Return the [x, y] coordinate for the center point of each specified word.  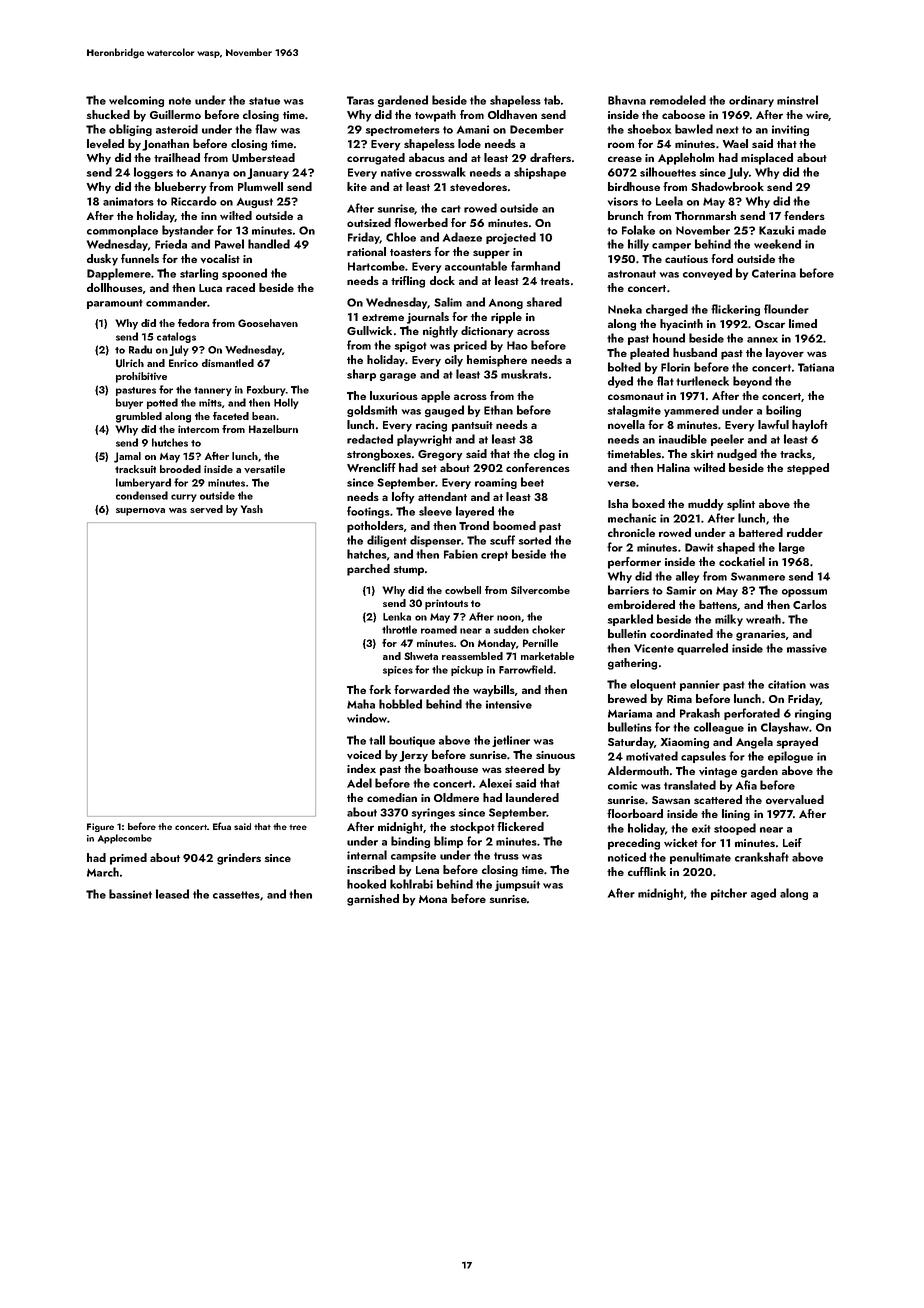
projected [511, 238]
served [206, 509]
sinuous [555, 755]
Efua [222, 826]
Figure [100, 827]
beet [532, 482]
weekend [777, 244]
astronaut [632, 274]
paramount [115, 304]
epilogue [790, 757]
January [268, 173]
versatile [264, 469]
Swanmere [758, 576]
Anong [506, 304]
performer [634, 563]
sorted [535, 540]
